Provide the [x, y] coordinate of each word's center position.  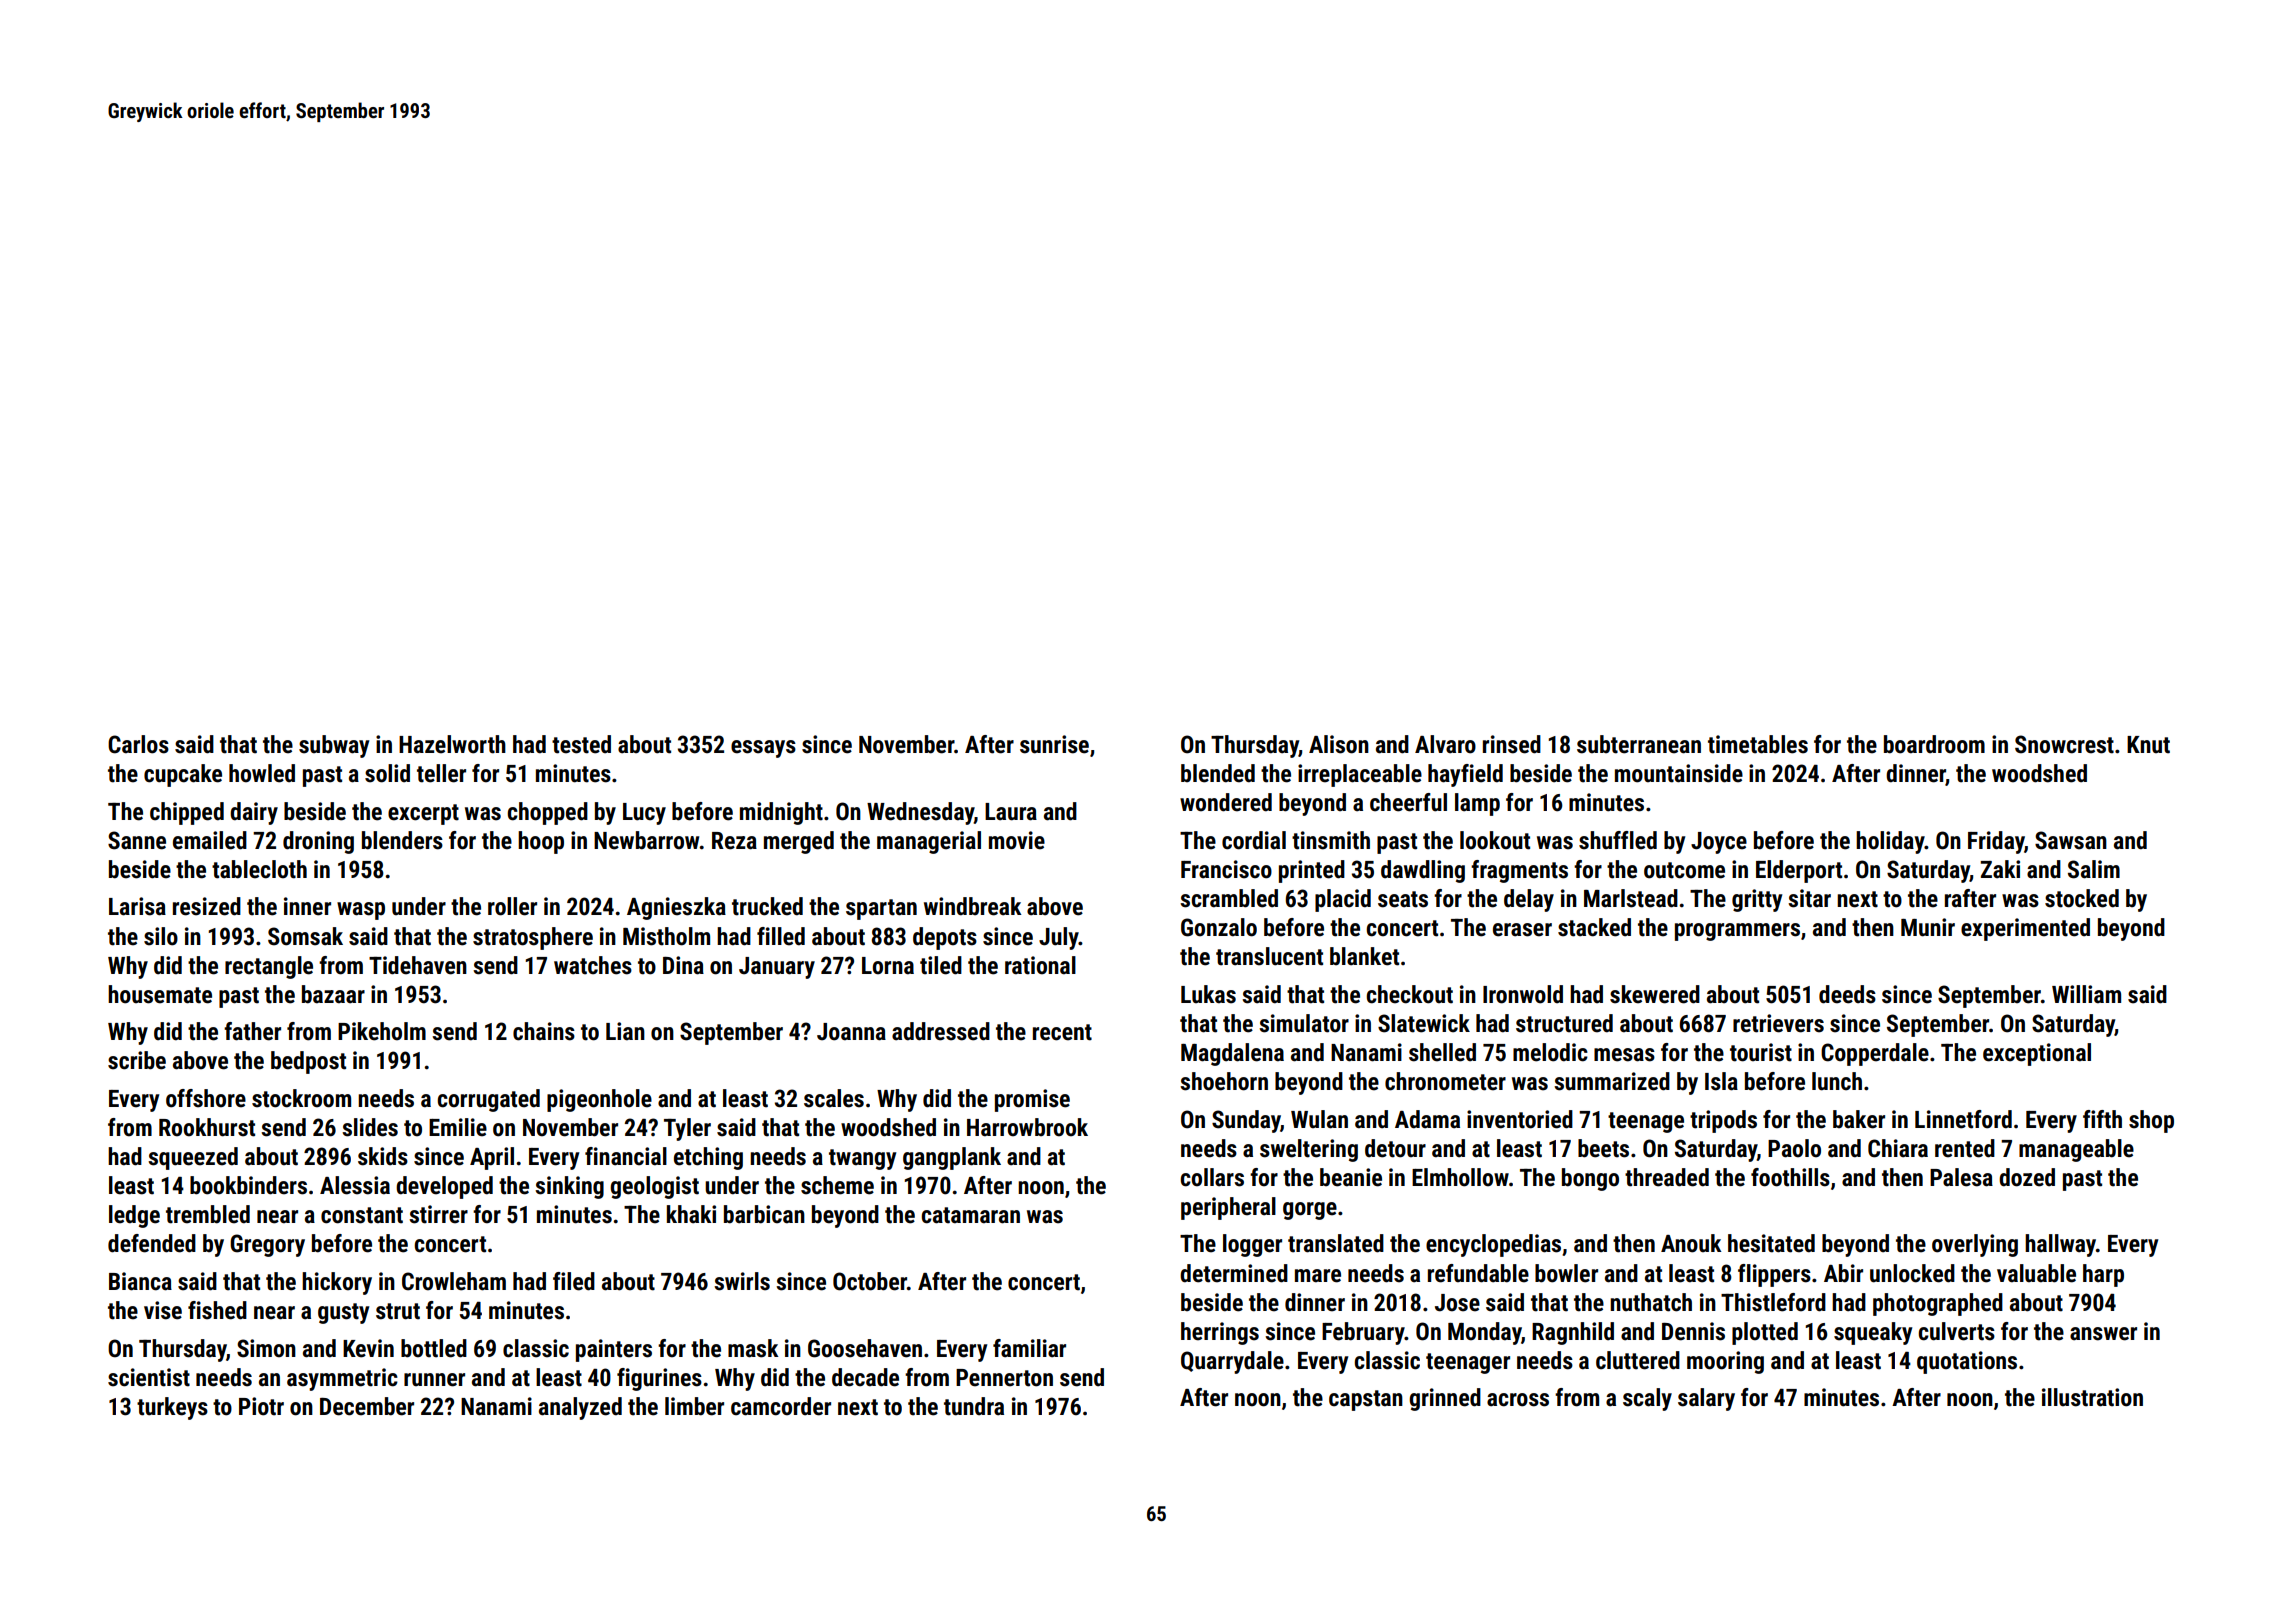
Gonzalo [1219, 927]
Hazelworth [452, 744]
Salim [2094, 869]
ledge [134, 1216]
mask [753, 1348]
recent [1062, 1032]
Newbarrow [646, 840]
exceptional [2037, 1054]
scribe [137, 1060]
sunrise [1054, 744]
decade [865, 1377]
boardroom [1934, 744]
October [870, 1281]
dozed [2027, 1177]
